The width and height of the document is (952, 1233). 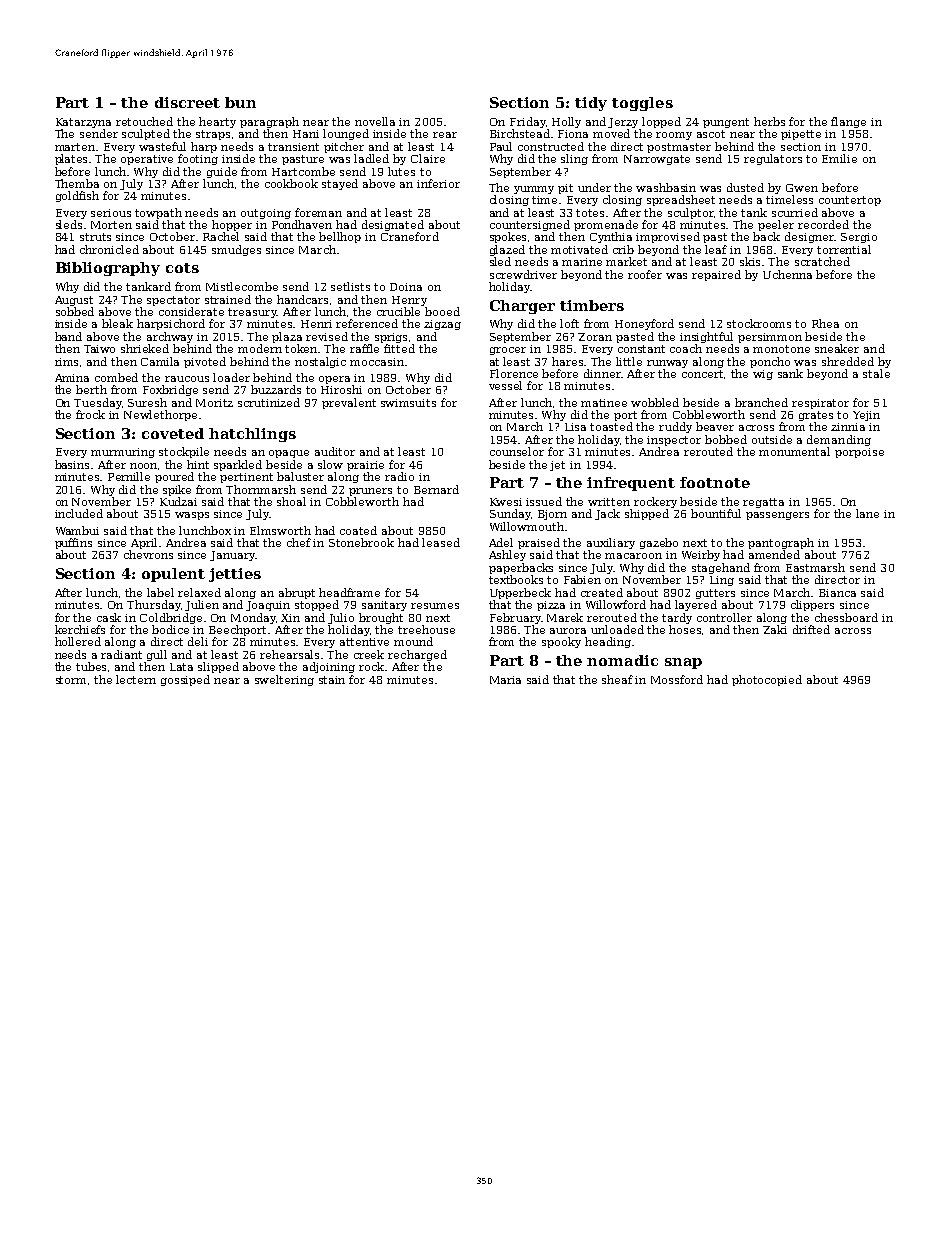 I want to click on struts, so click(x=95, y=237).
